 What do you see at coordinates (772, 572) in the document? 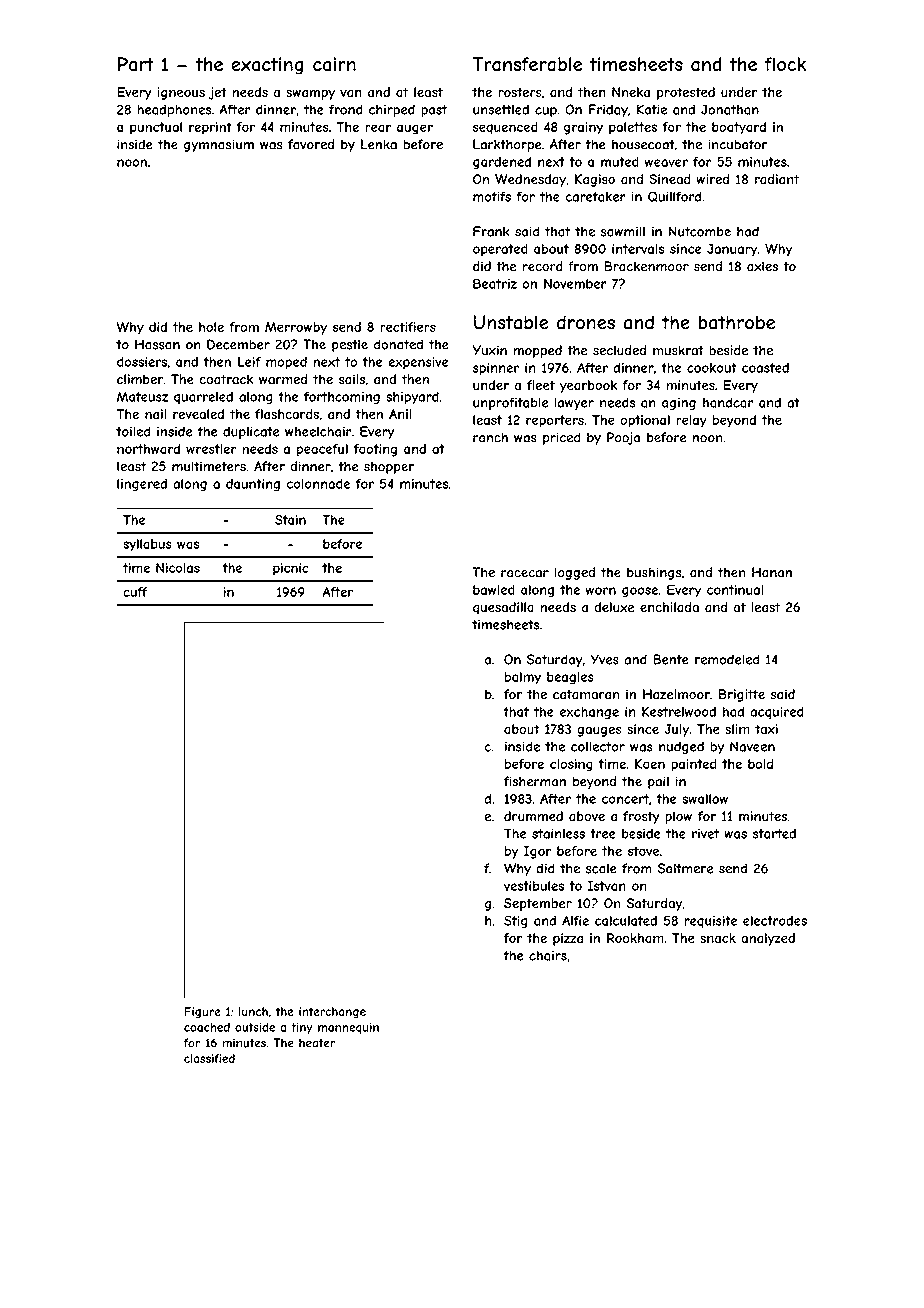
I see `Hanan` at bounding box center [772, 572].
